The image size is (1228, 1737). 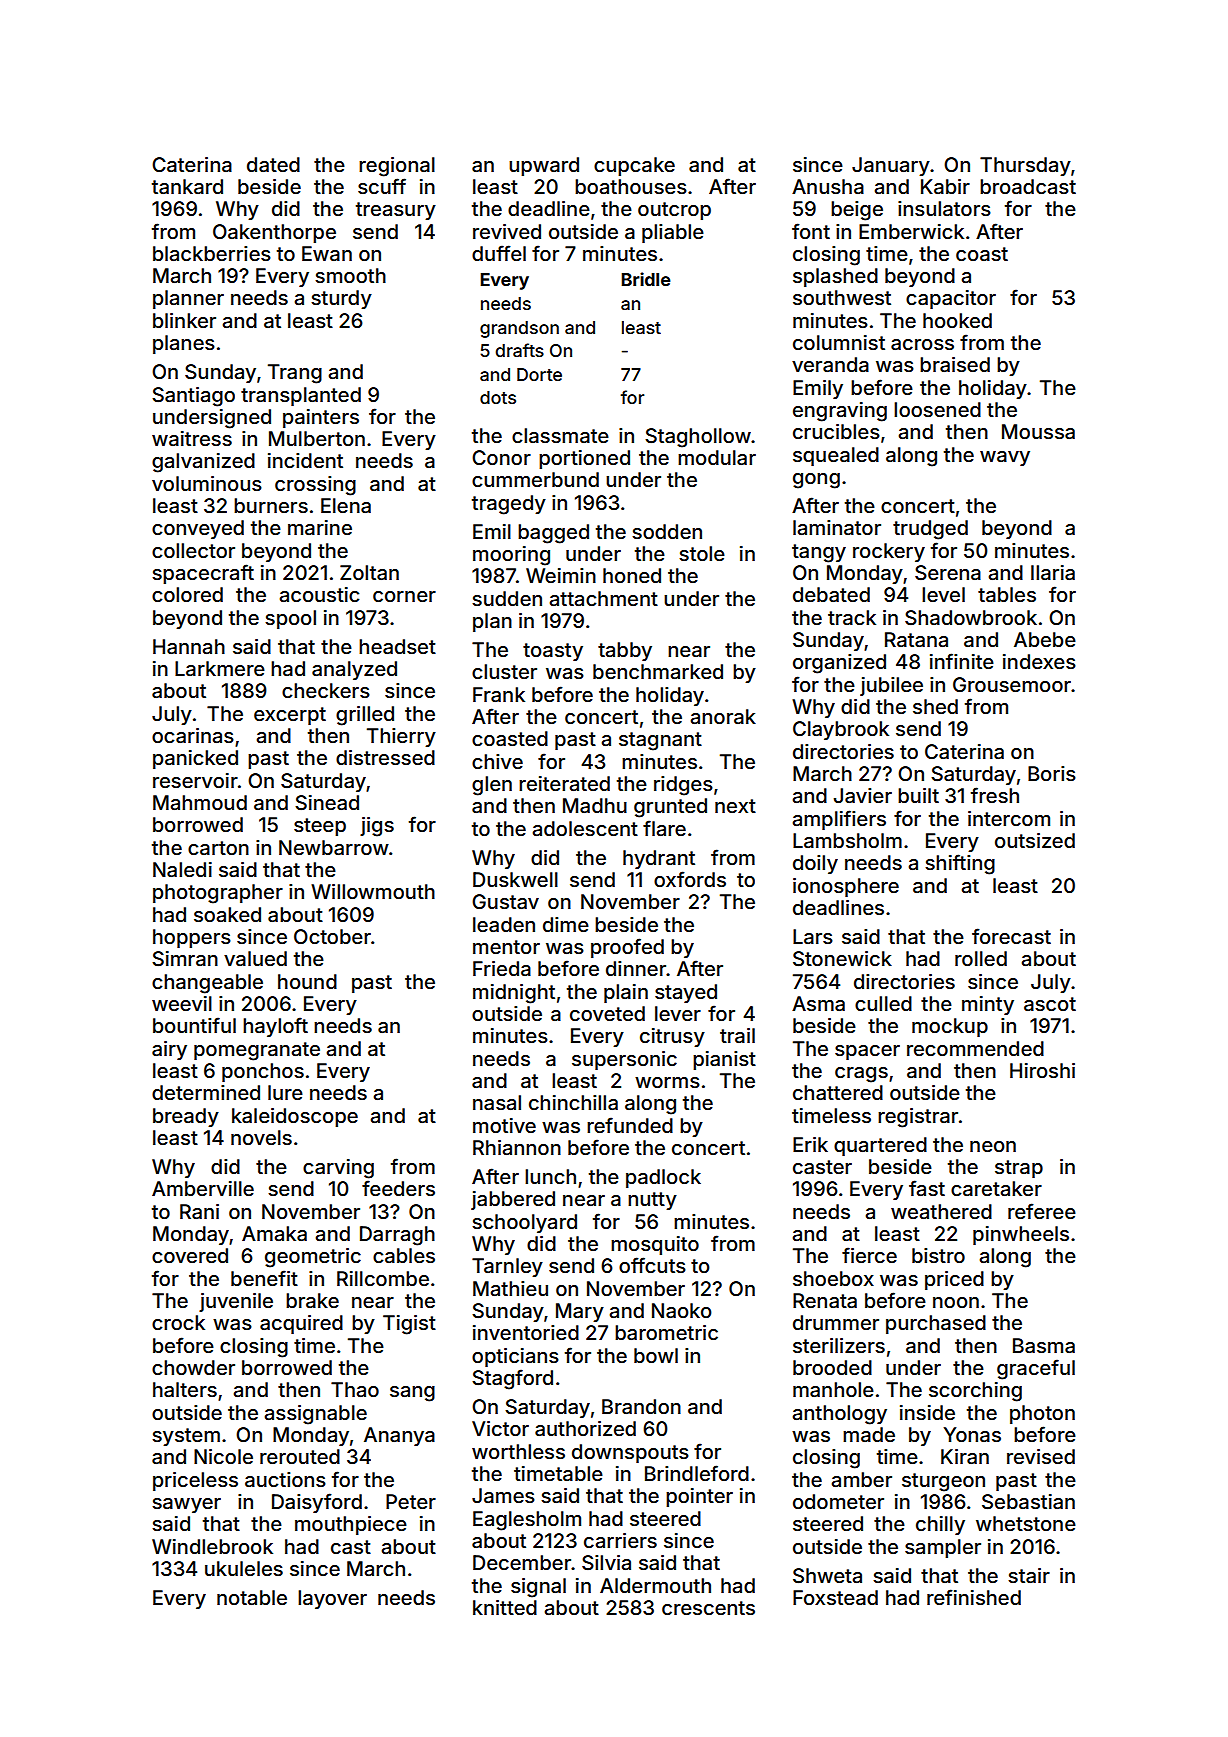 I want to click on engraving, so click(x=840, y=412).
